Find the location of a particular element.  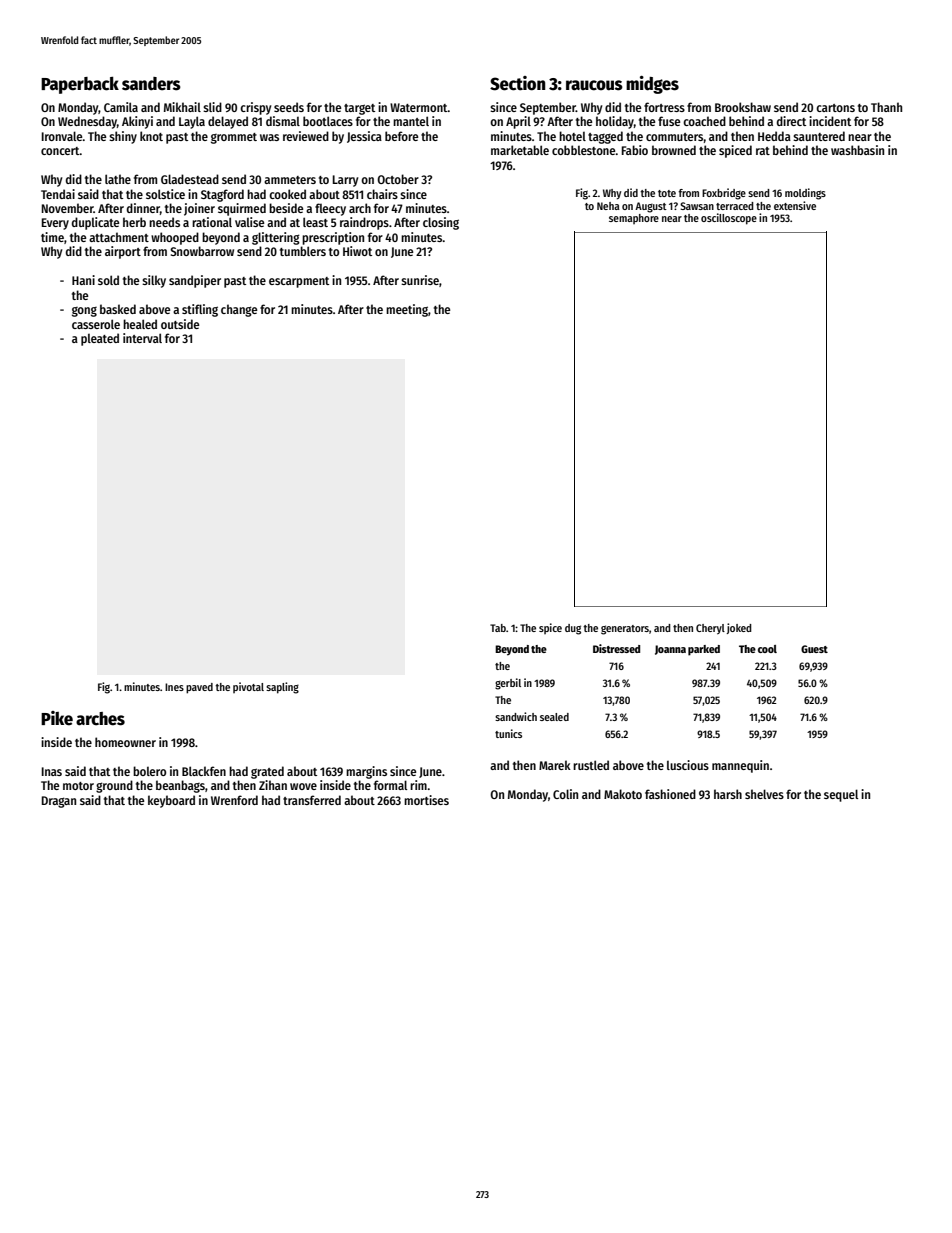

homeowner is located at coordinates (125, 742).
